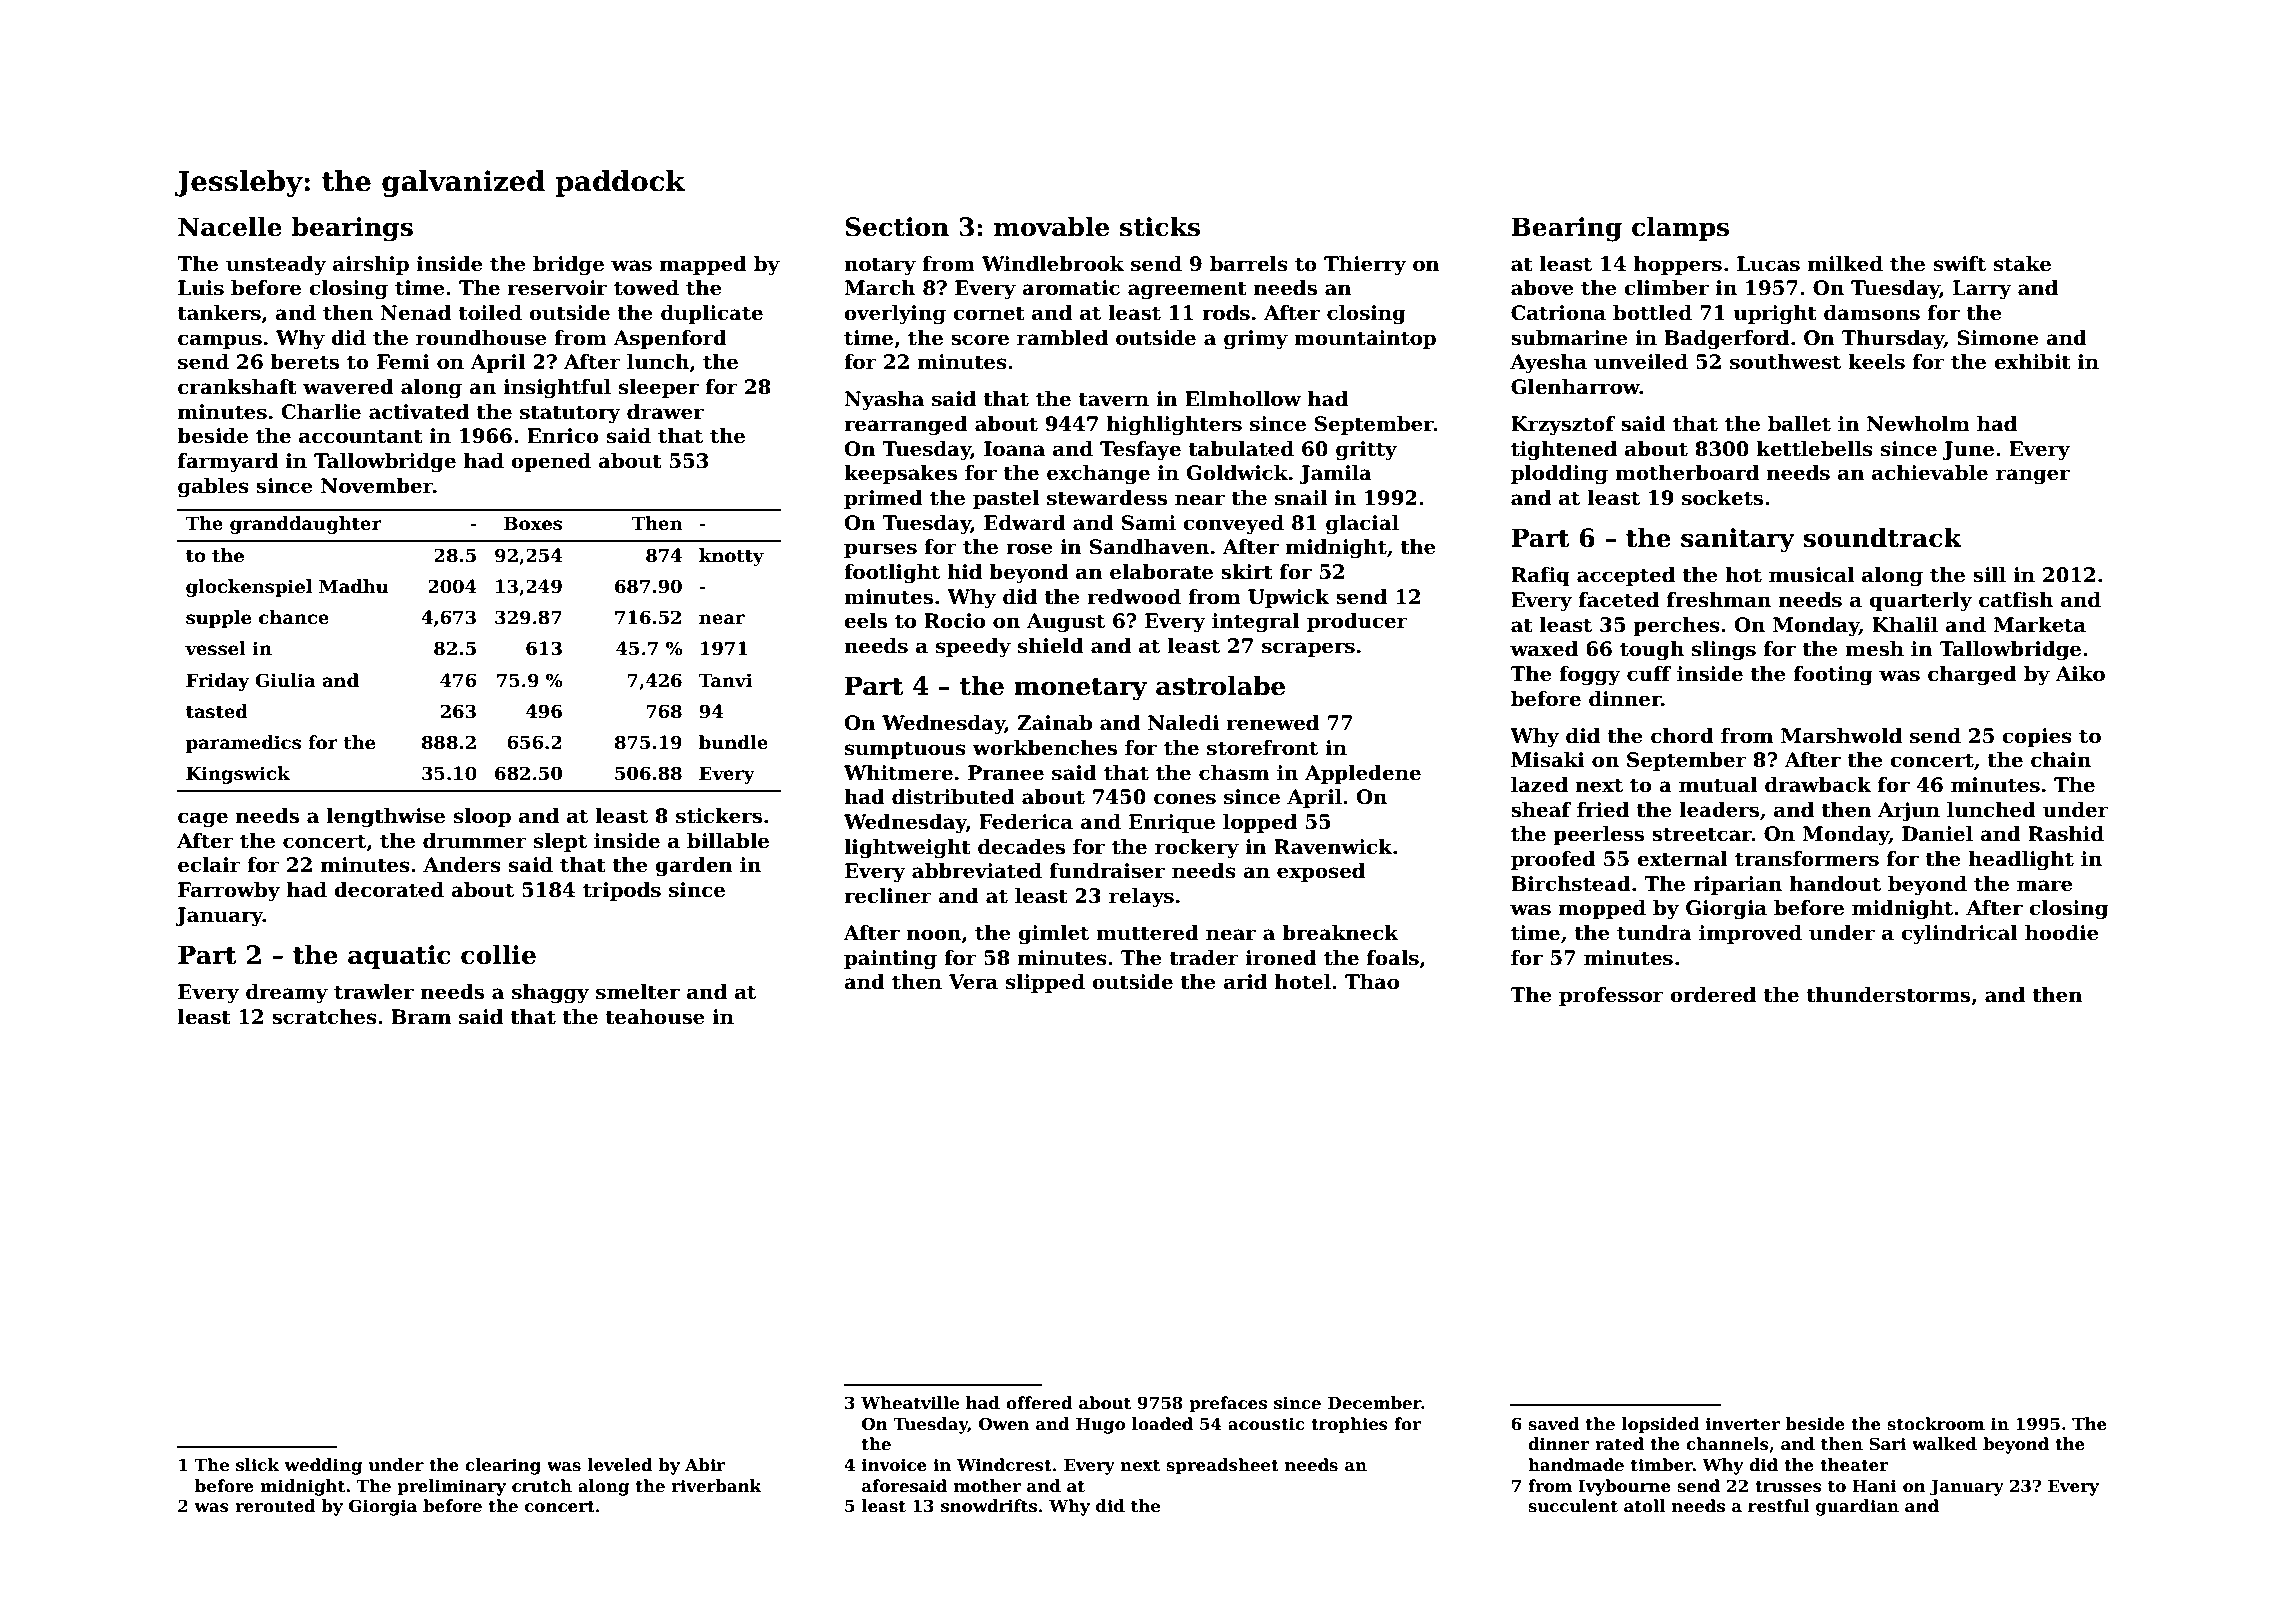  What do you see at coordinates (1989, 575) in the screenshot?
I see `sill` at bounding box center [1989, 575].
